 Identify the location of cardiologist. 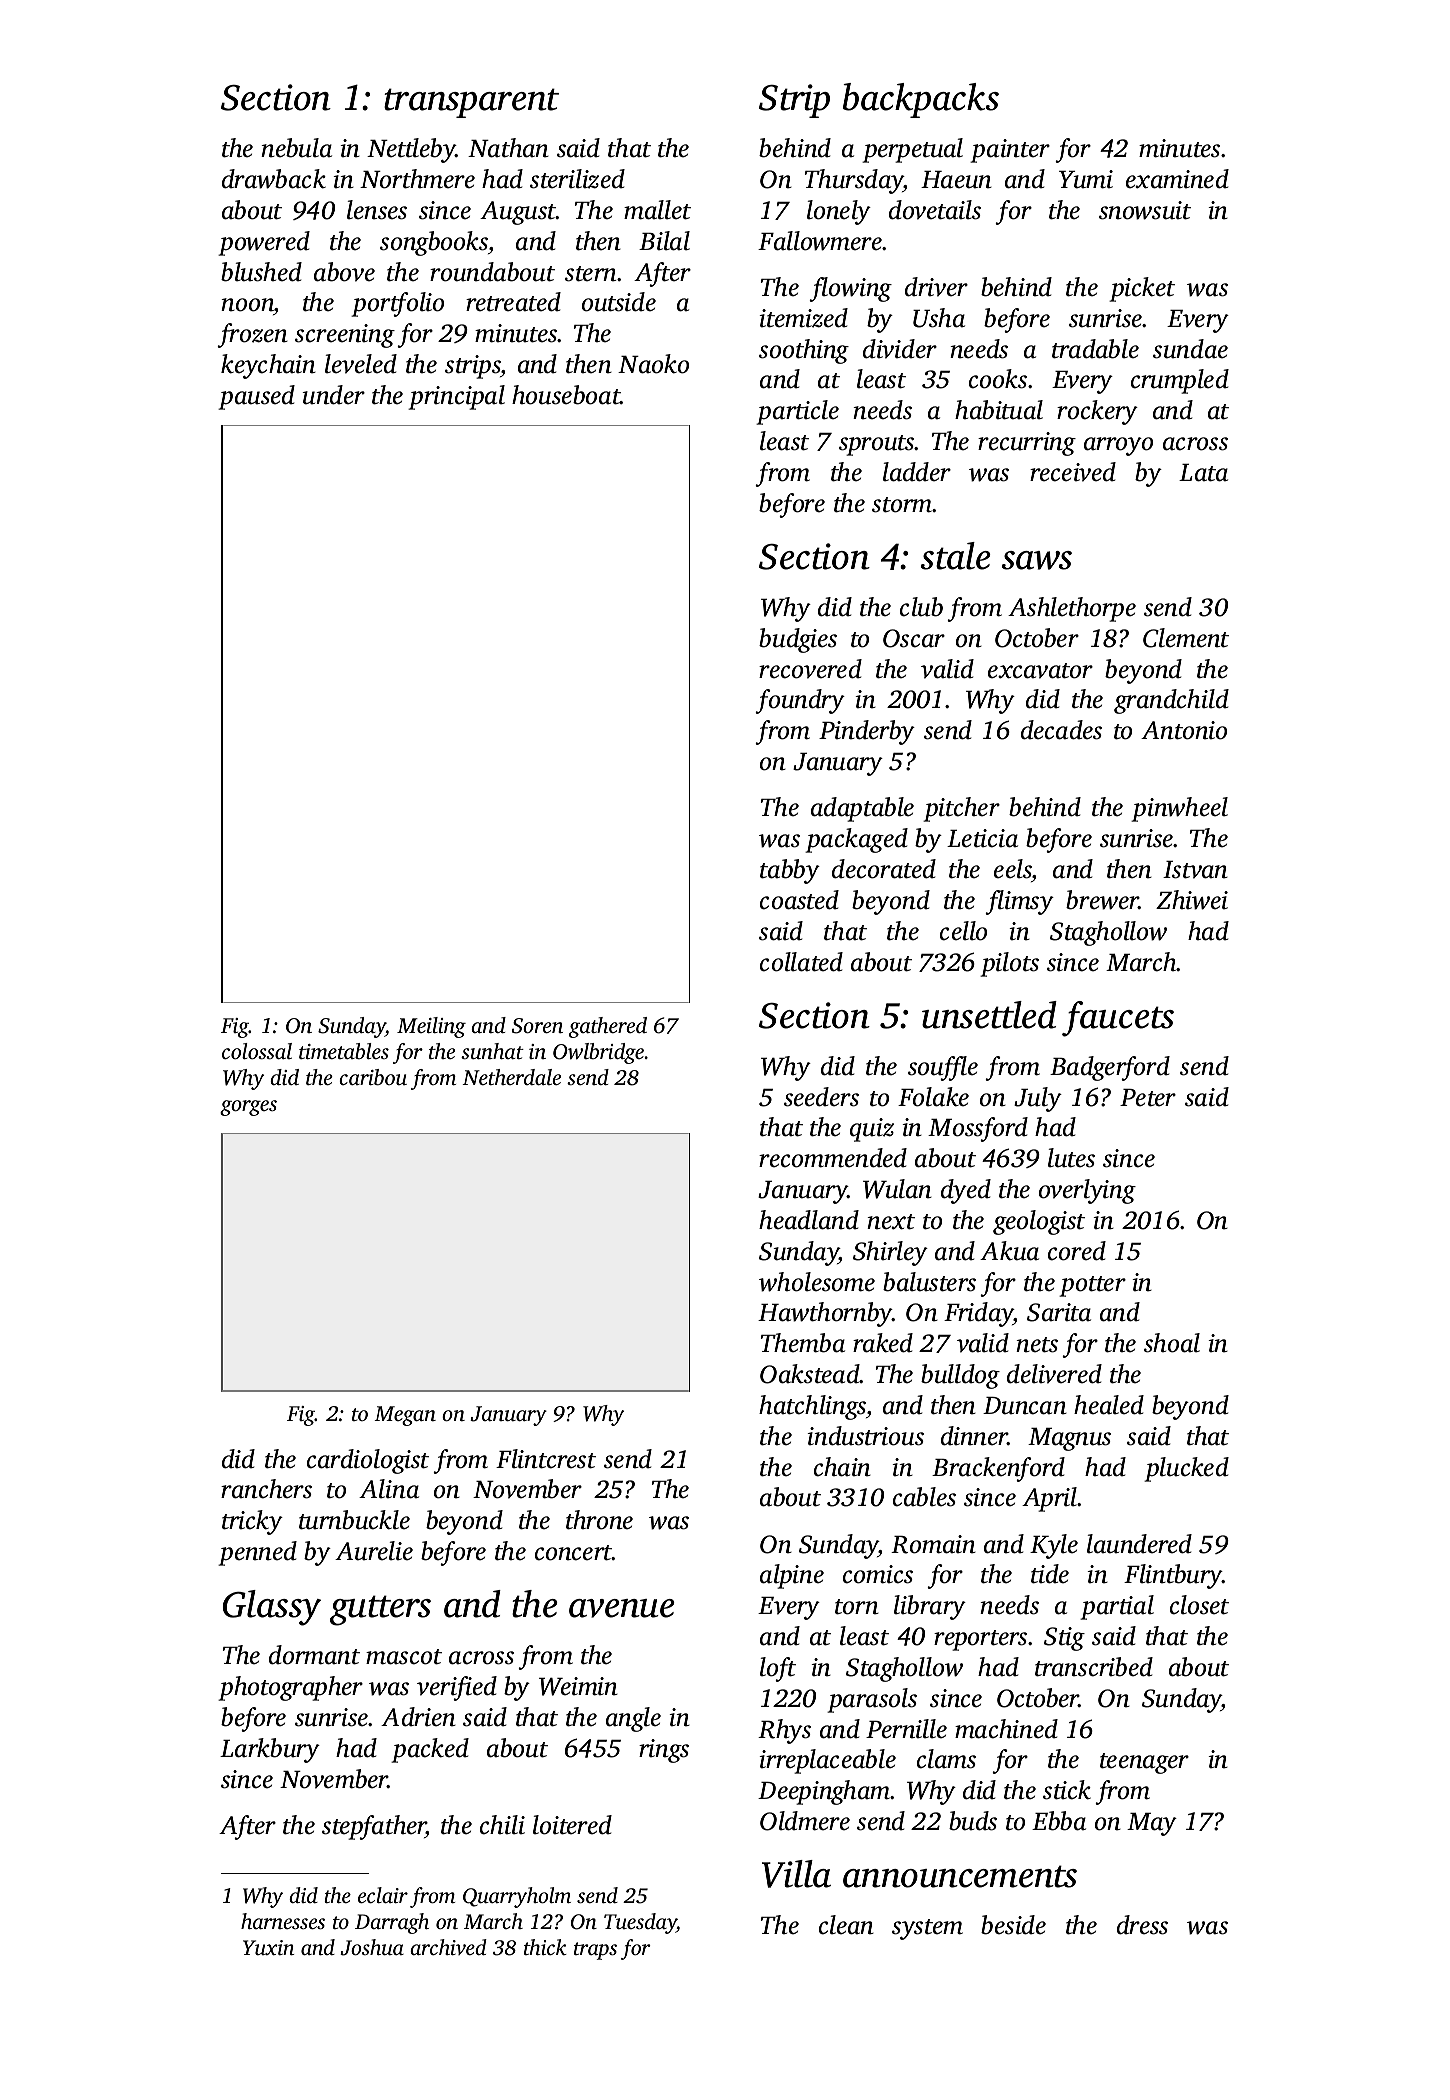
(368, 1461).
